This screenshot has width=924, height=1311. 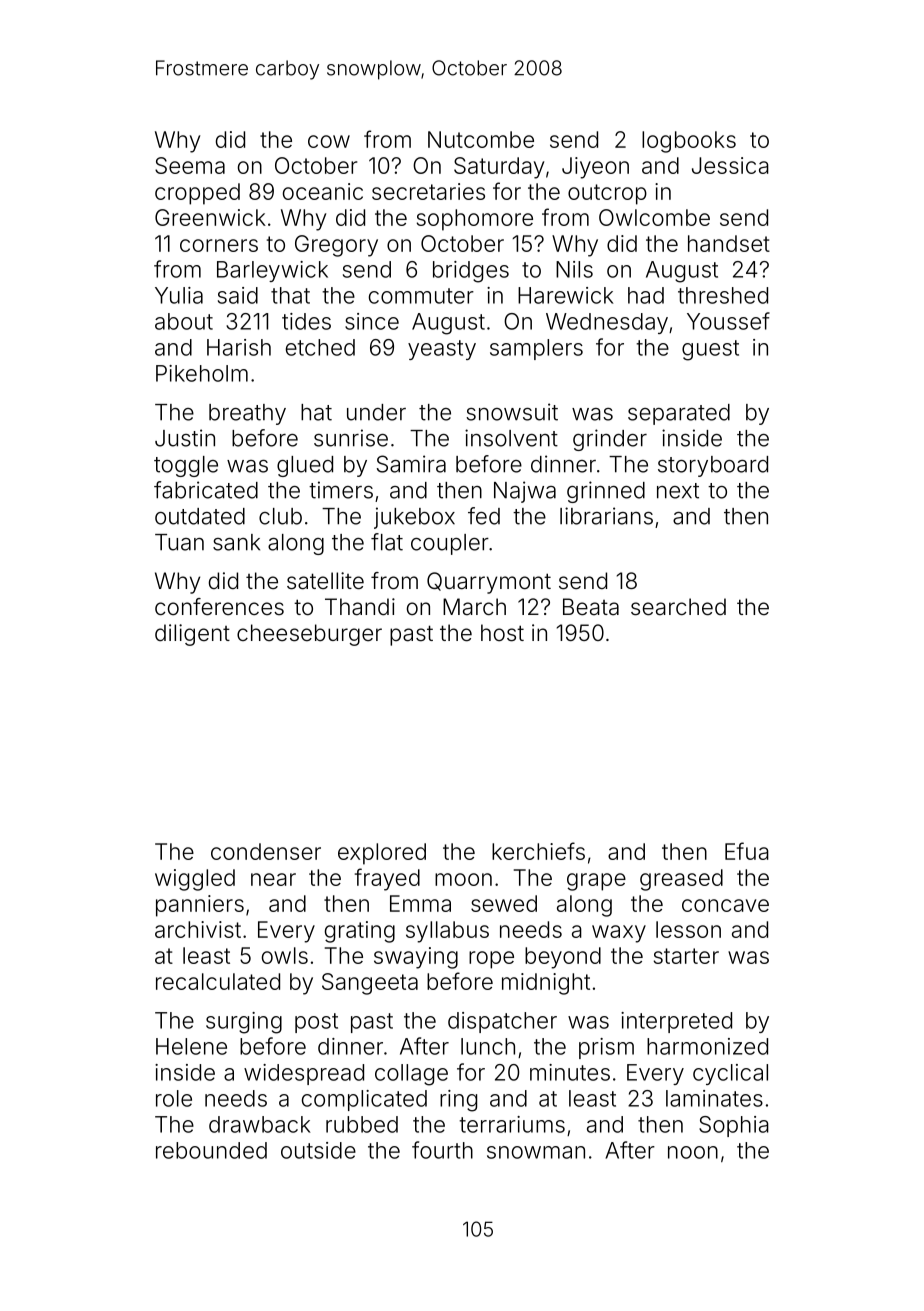 What do you see at coordinates (678, 491) in the screenshot?
I see `next` at bounding box center [678, 491].
